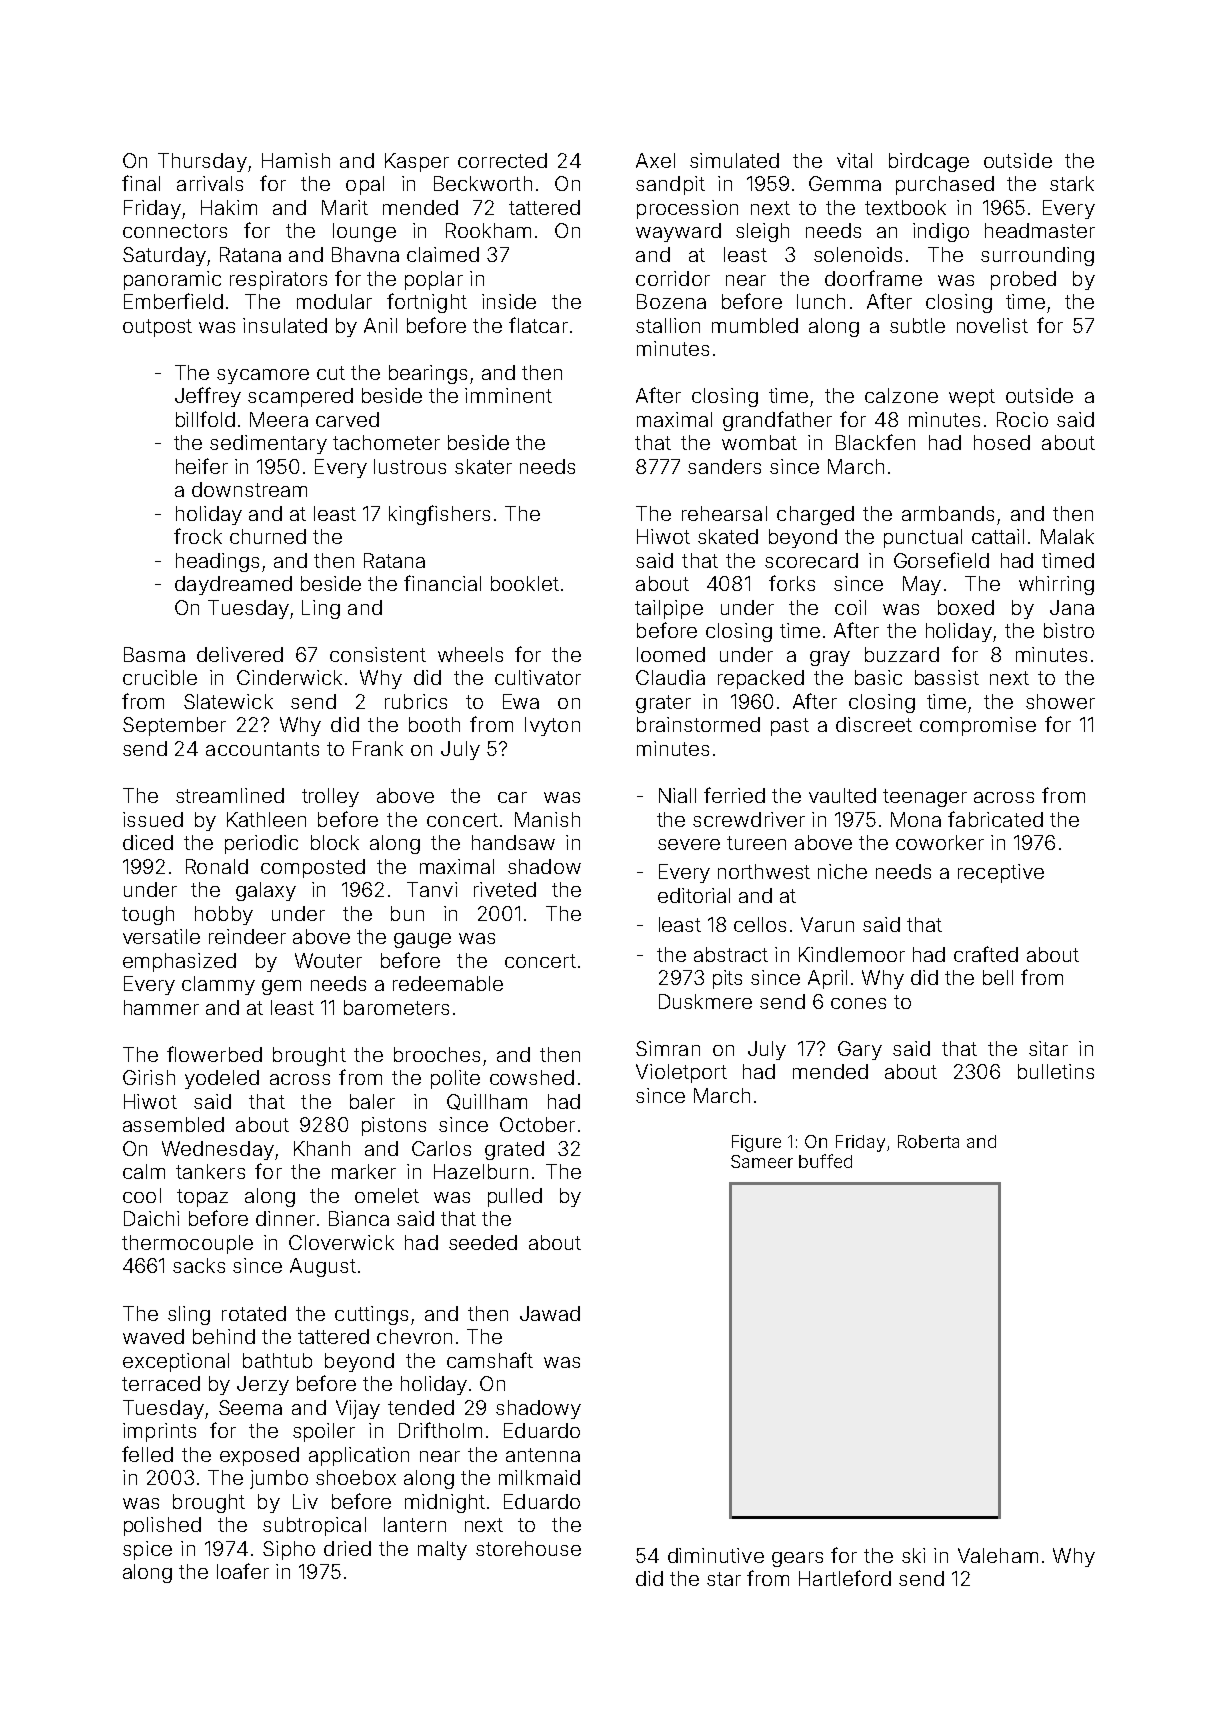 Image resolution: width=1217 pixels, height=1722 pixels. What do you see at coordinates (655, 160) in the screenshot?
I see `Axel` at bounding box center [655, 160].
